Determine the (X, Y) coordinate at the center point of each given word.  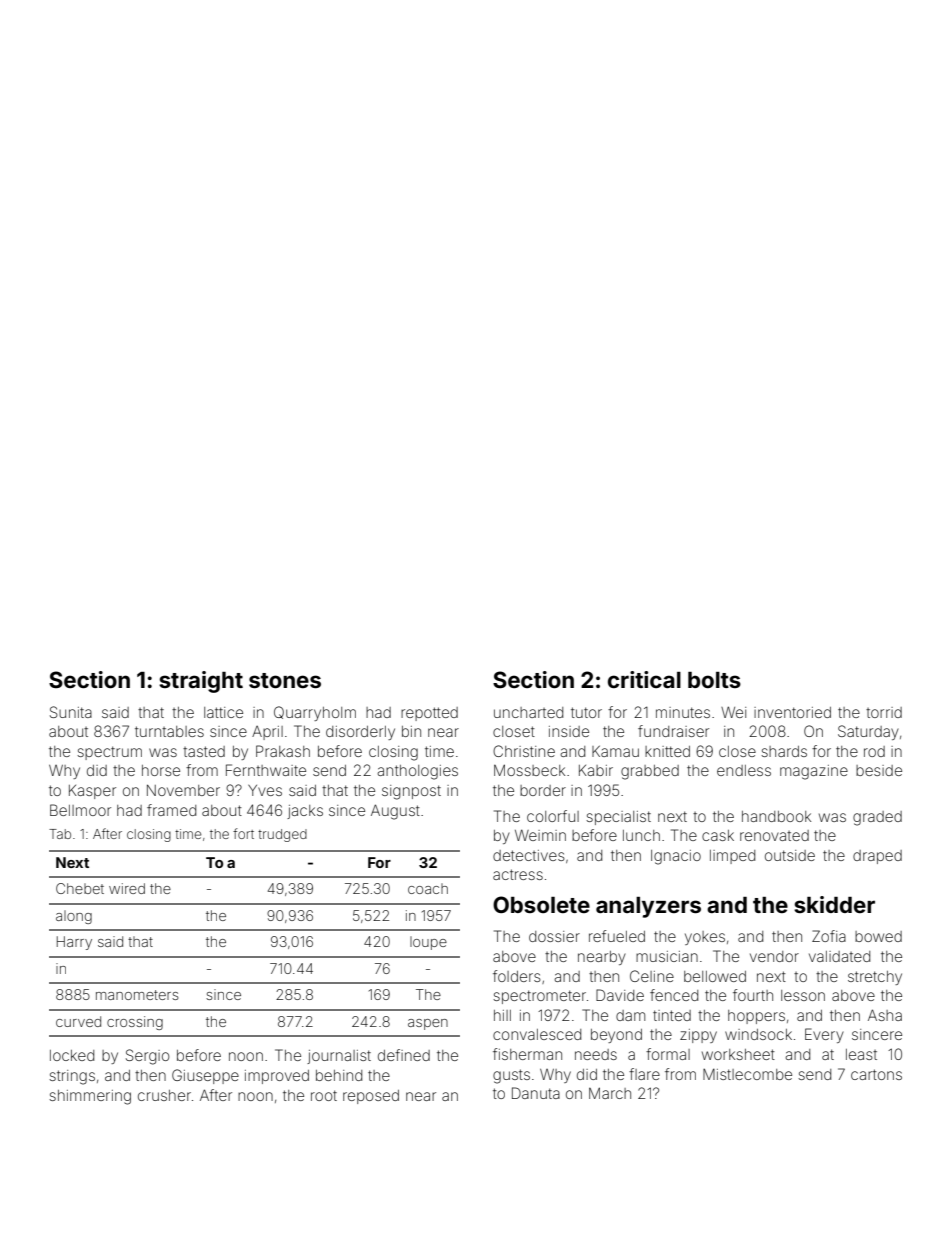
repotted (429, 714)
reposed (371, 1097)
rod (874, 751)
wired (127, 888)
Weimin (540, 835)
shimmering (90, 1097)
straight (201, 682)
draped (877, 857)
